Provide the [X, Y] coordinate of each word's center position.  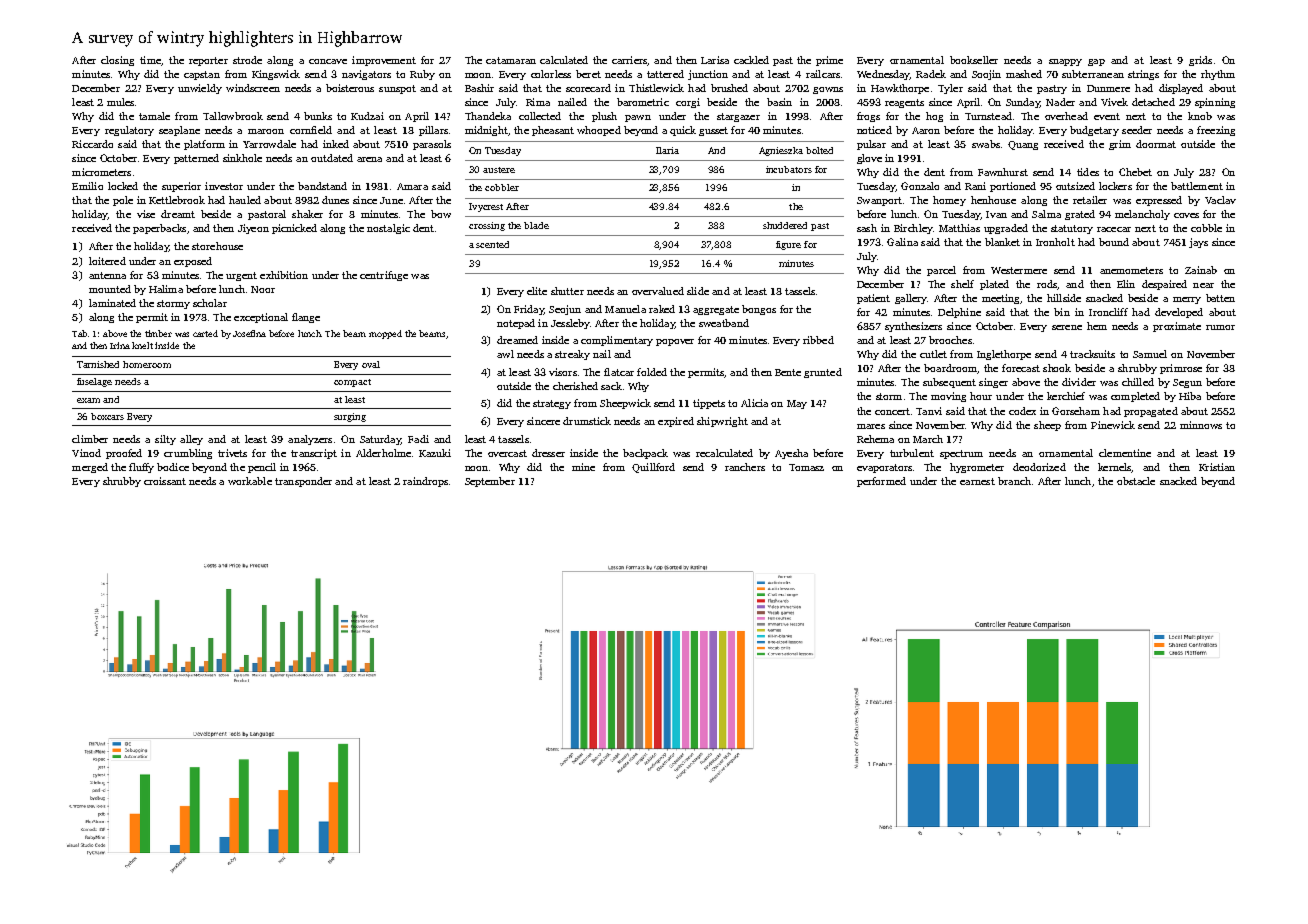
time [150, 60]
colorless [551, 74]
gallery [911, 299]
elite [537, 291]
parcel [941, 271]
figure [788, 245]
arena [369, 159]
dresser [548, 453]
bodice [173, 467]
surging [350, 417]
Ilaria [667, 150]
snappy [1065, 62]
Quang [1023, 145]
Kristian [1217, 467]
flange [306, 318]
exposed [193, 262]
